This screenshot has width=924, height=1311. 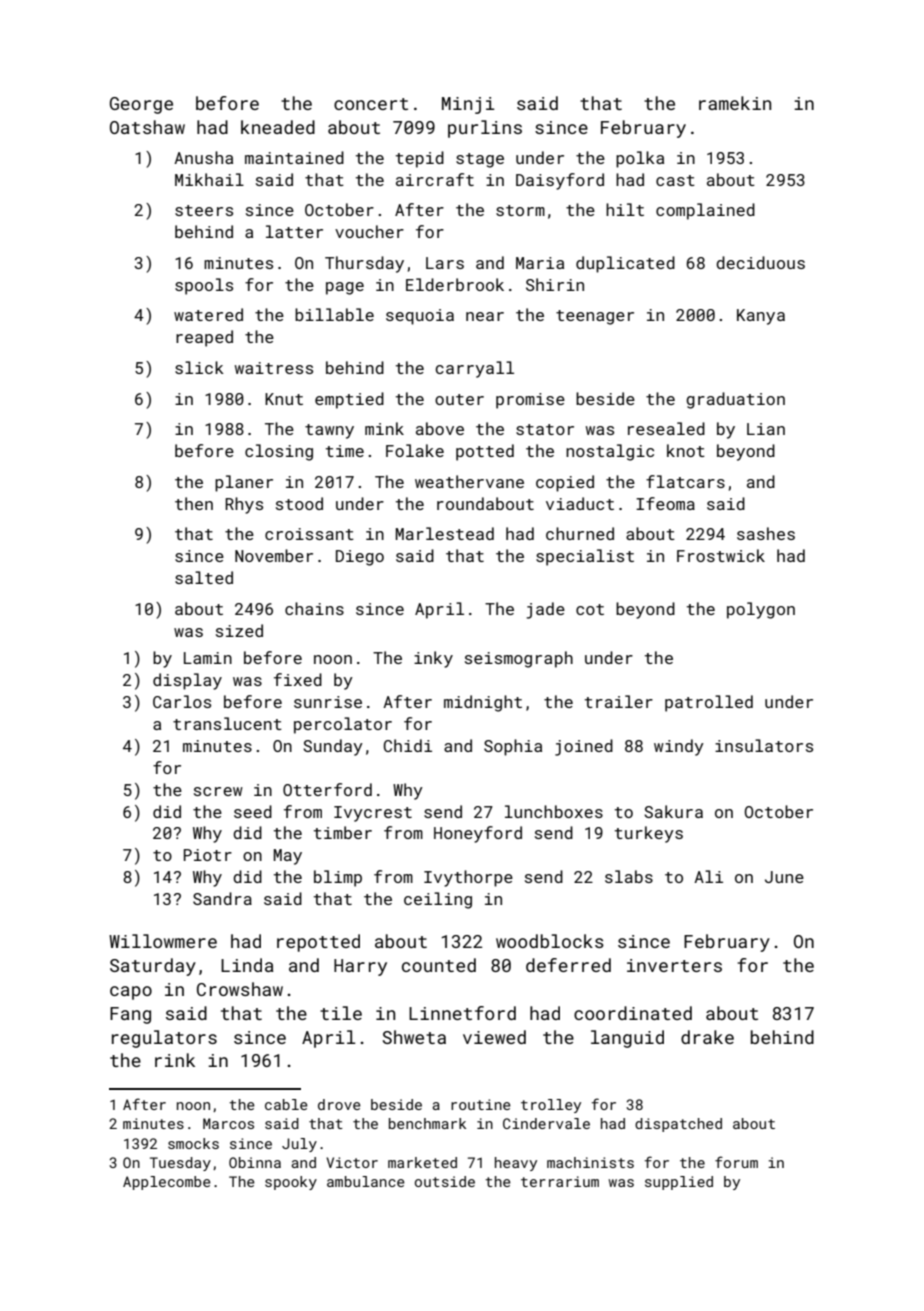 What do you see at coordinates (761, 610) in the screenshot?
I see `polygon` at bounding box center [761, 610].
